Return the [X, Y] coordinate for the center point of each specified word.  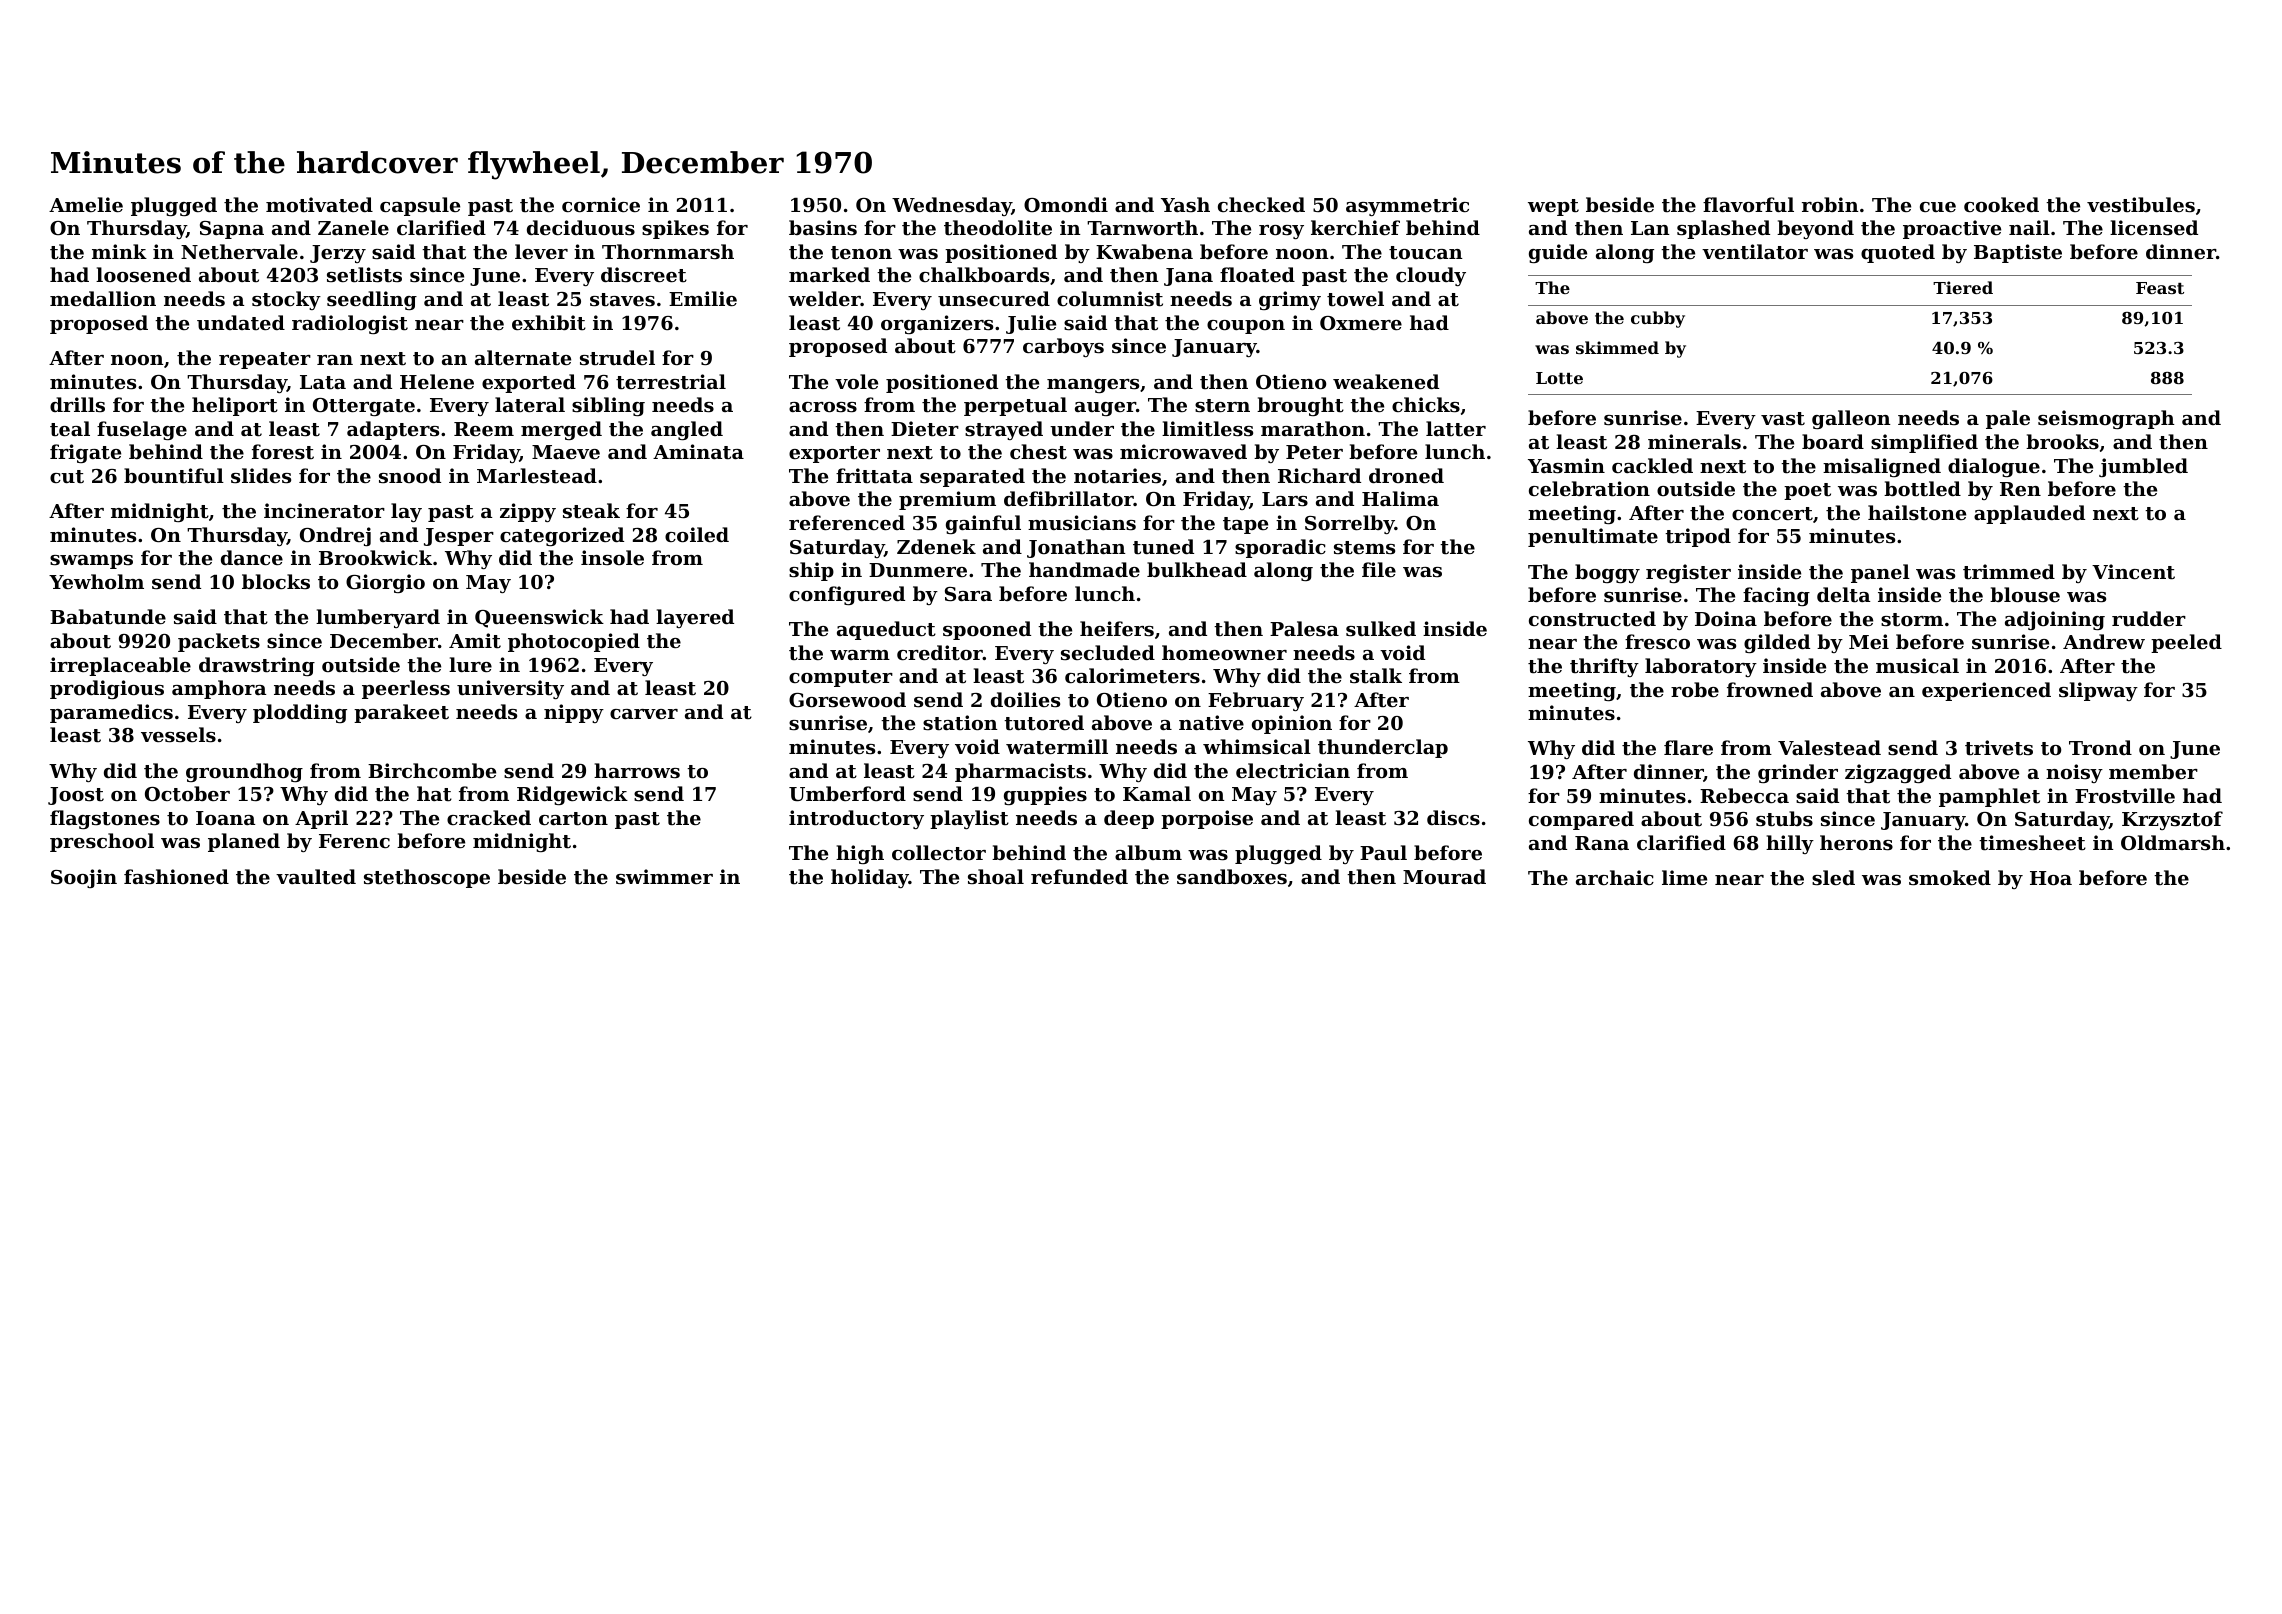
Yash [1185, 204]
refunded [1079, 876]
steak [591, 511]
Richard [1319, 475]
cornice [601, 204]
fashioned [176, 877]
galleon [1851, 419]
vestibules [2141, 205]
